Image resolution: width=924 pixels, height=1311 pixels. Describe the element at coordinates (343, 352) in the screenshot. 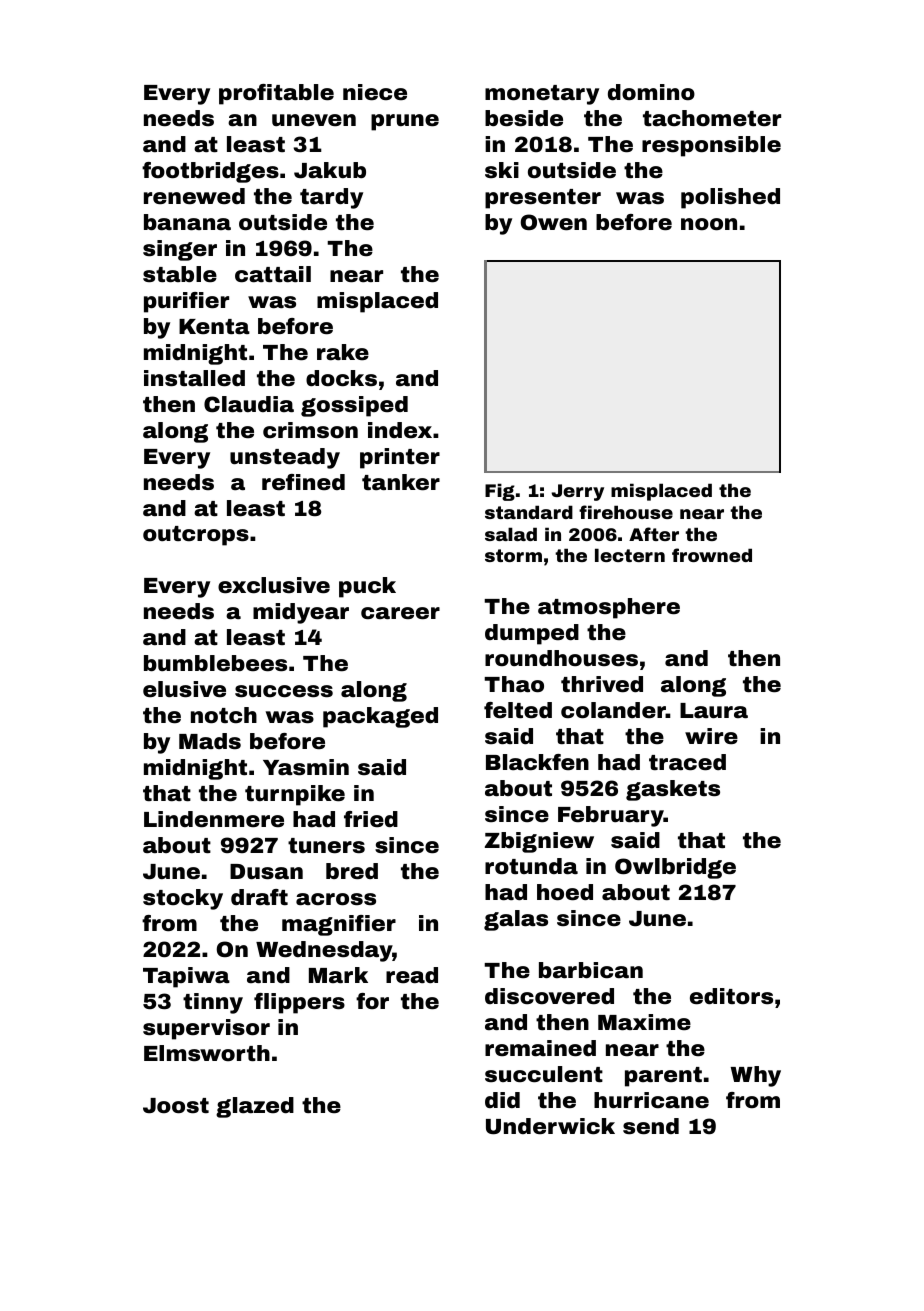

I see `rake` at that location.
